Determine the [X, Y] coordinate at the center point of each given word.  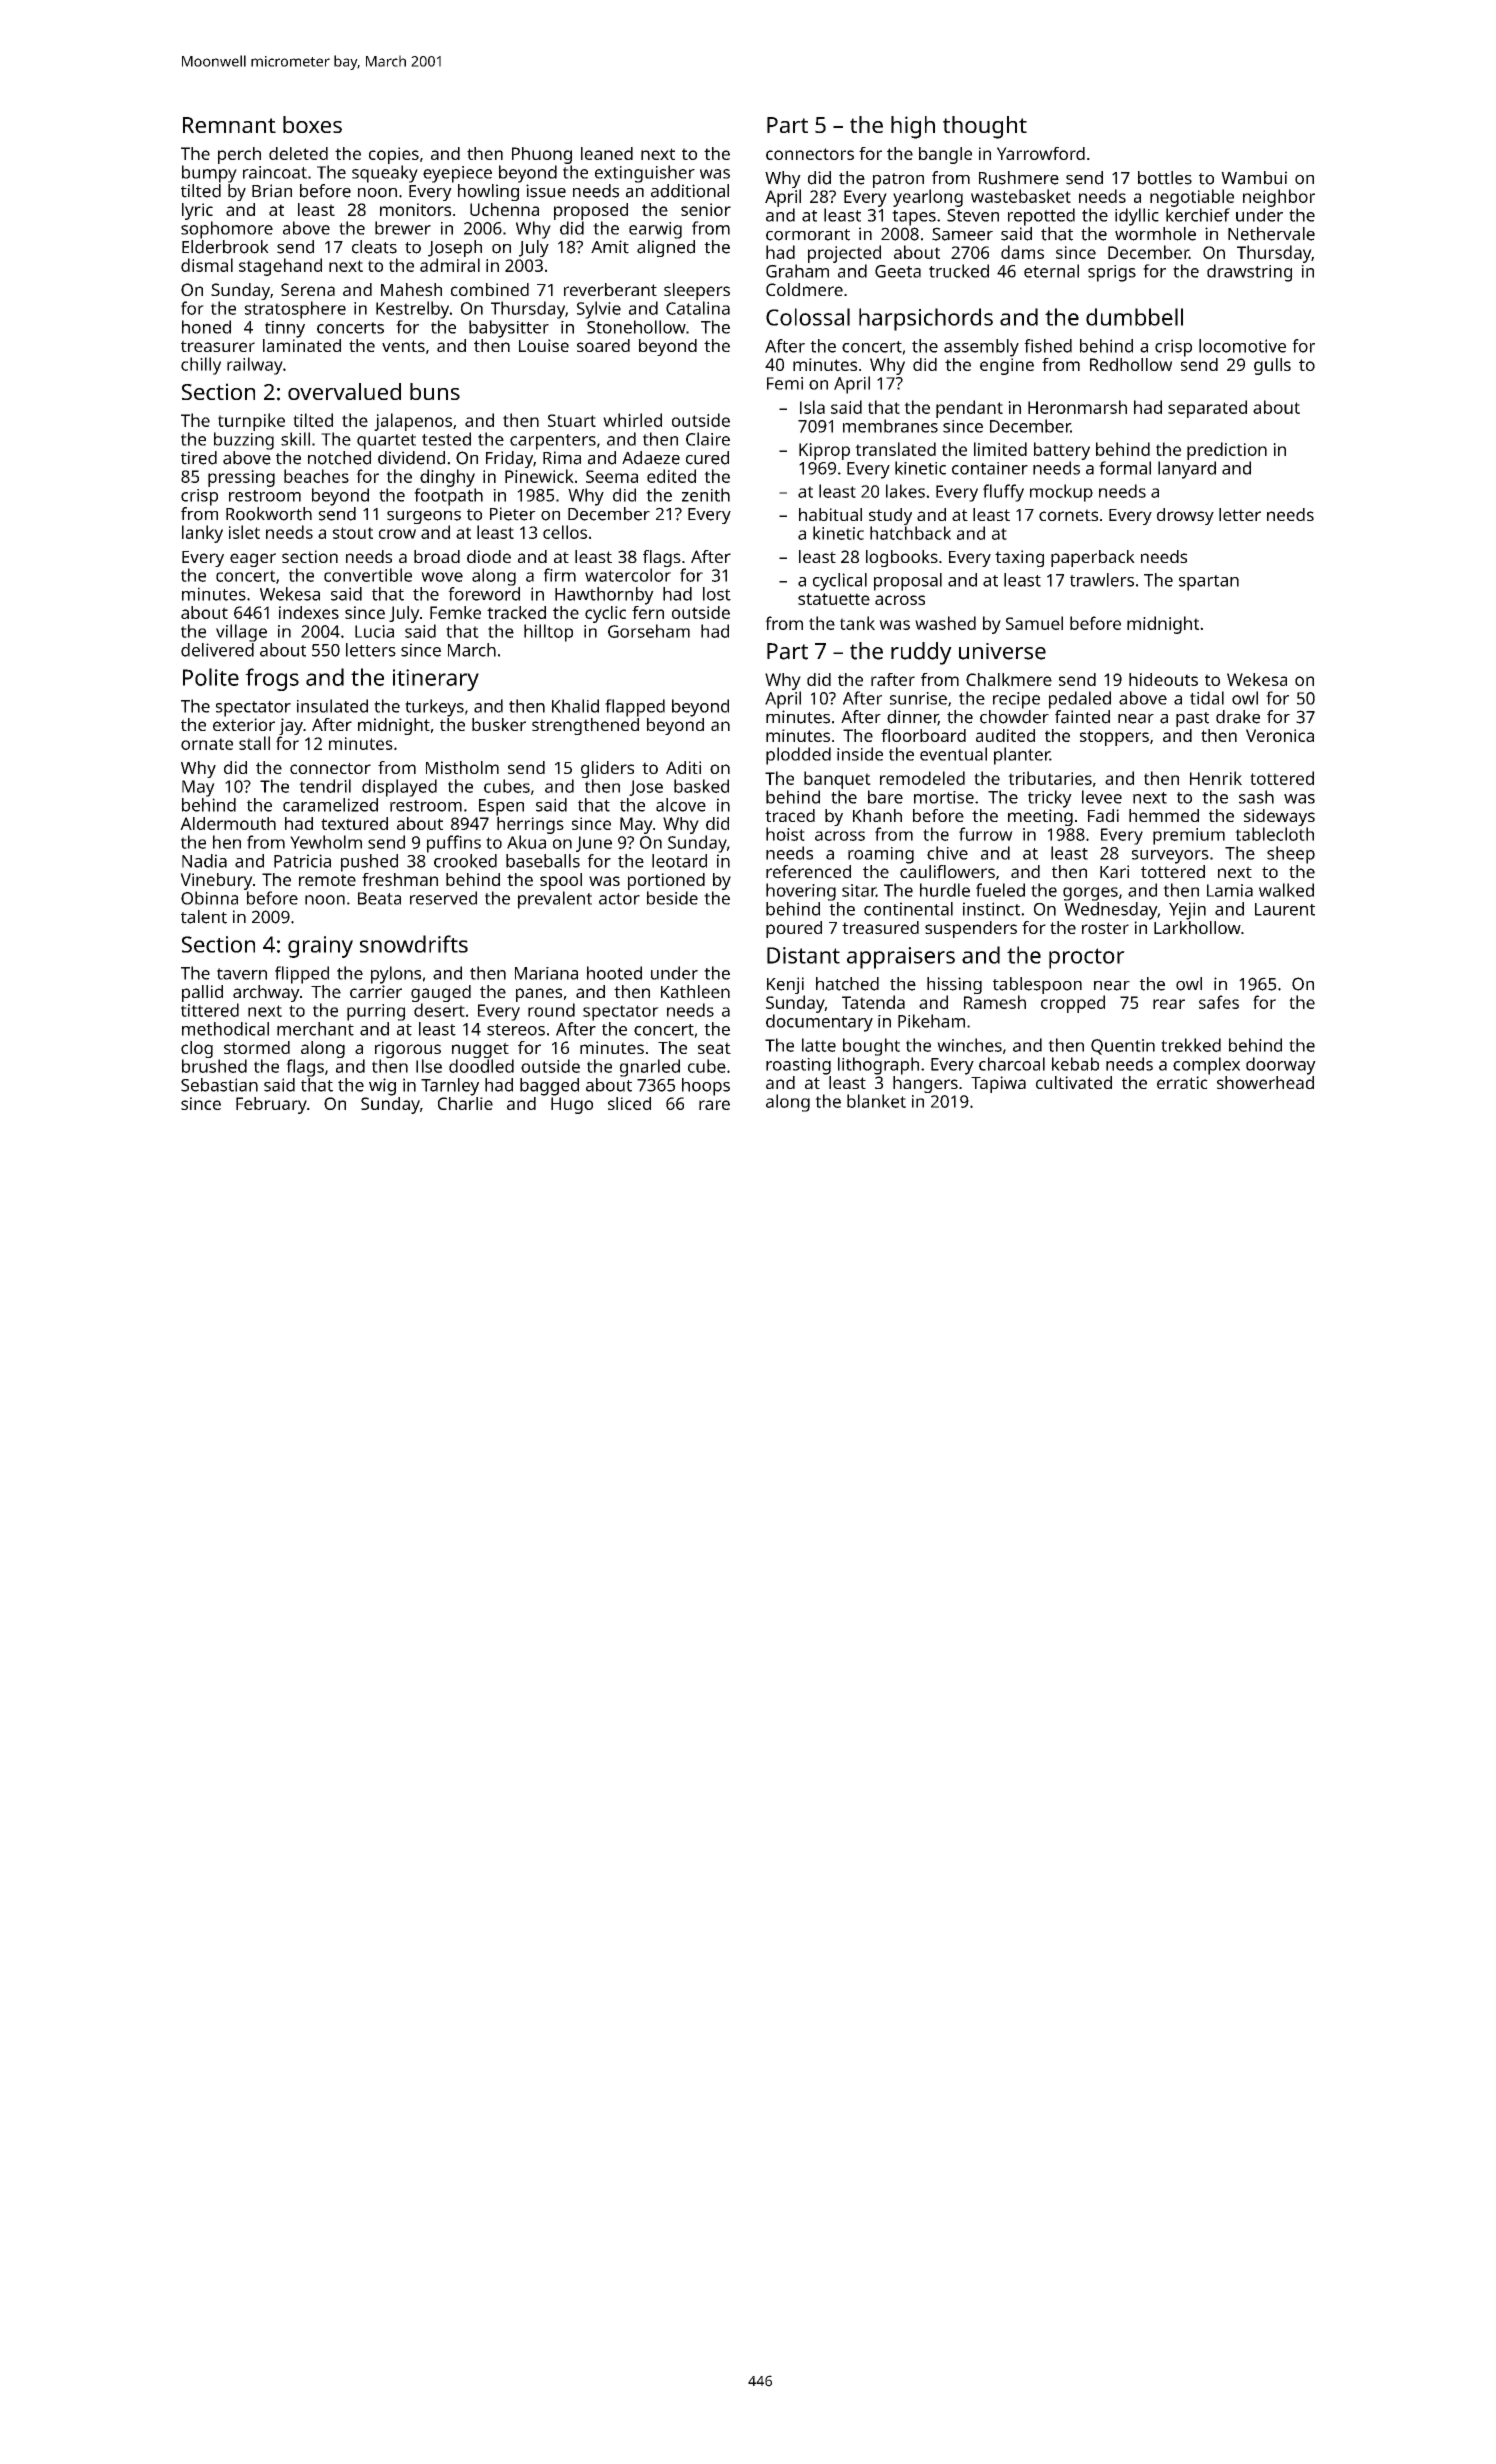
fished [1048, 346]
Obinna [209, 898]
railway [255, 366]
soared [603, 345]
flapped [635, 708]
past [1192, 719]
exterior [244, 724]
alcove [681, 805]
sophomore [227, 230]
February [271, 1105]
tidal [1207, 698]
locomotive [1242, 346]
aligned [666, 248]
